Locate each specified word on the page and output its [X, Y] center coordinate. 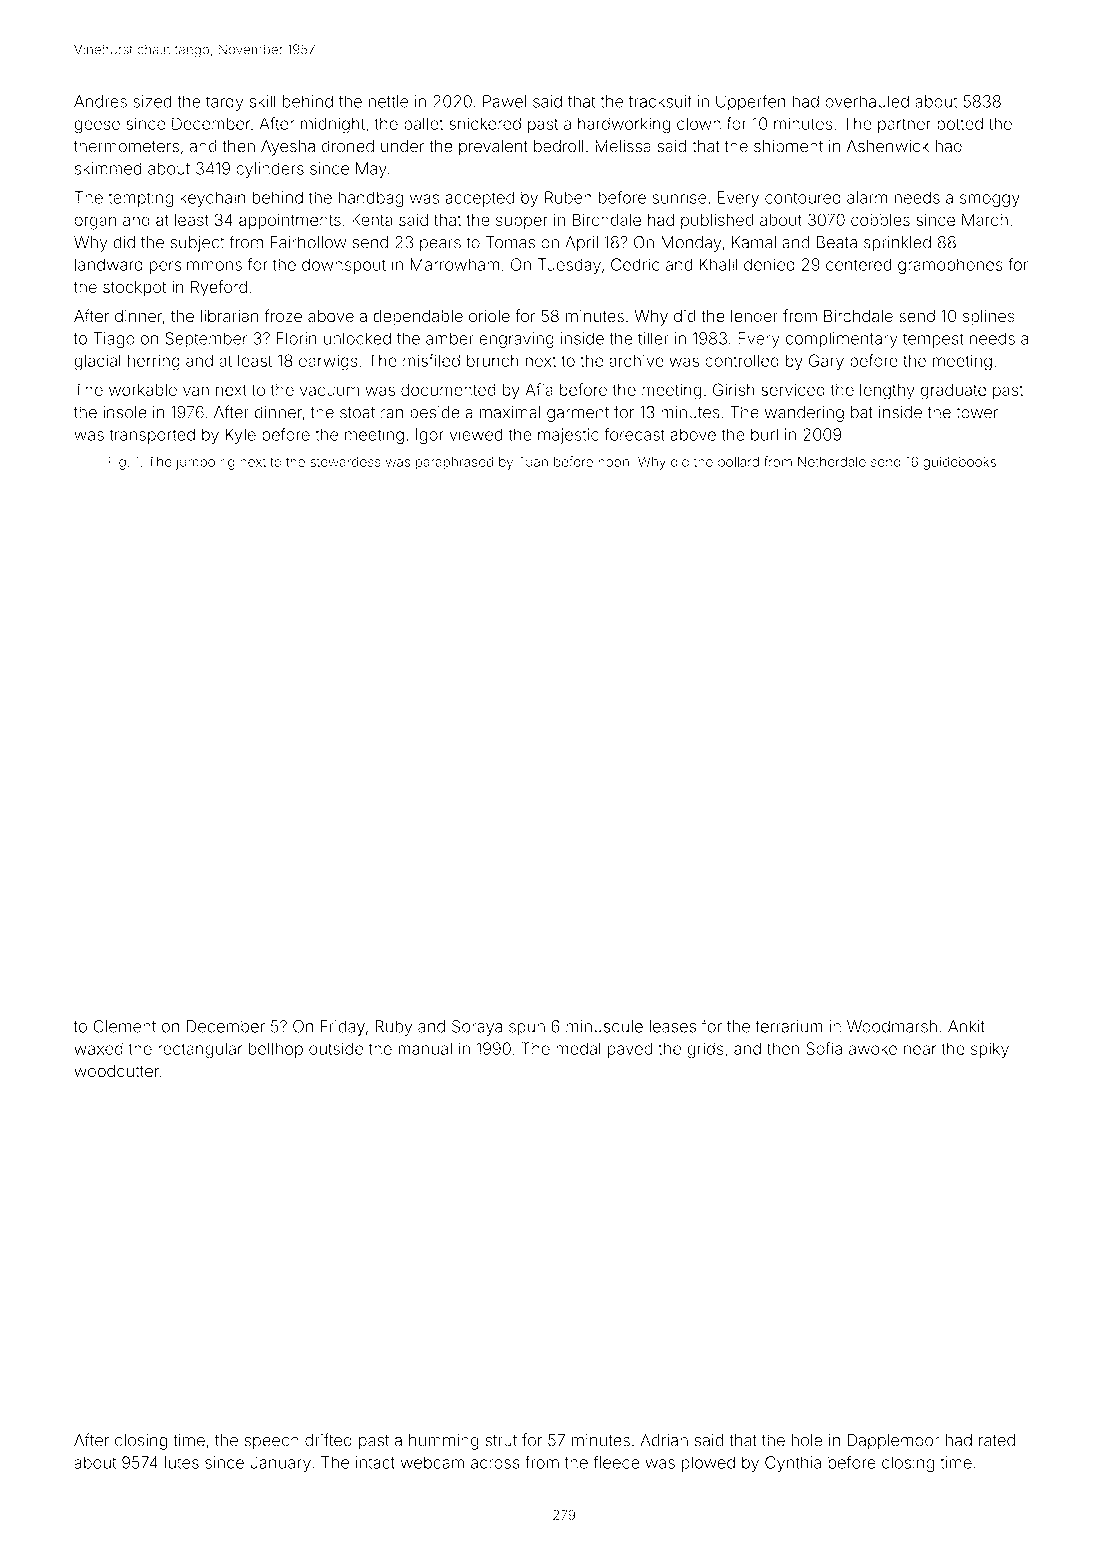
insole [125, 412]
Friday [343, 1028]
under [402, 146]
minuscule [604, 1026]
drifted [328, 1440]
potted [960, 125]
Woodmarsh [892, 1026]
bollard [738, 462]
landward [109, 264]
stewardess [345, 462]
